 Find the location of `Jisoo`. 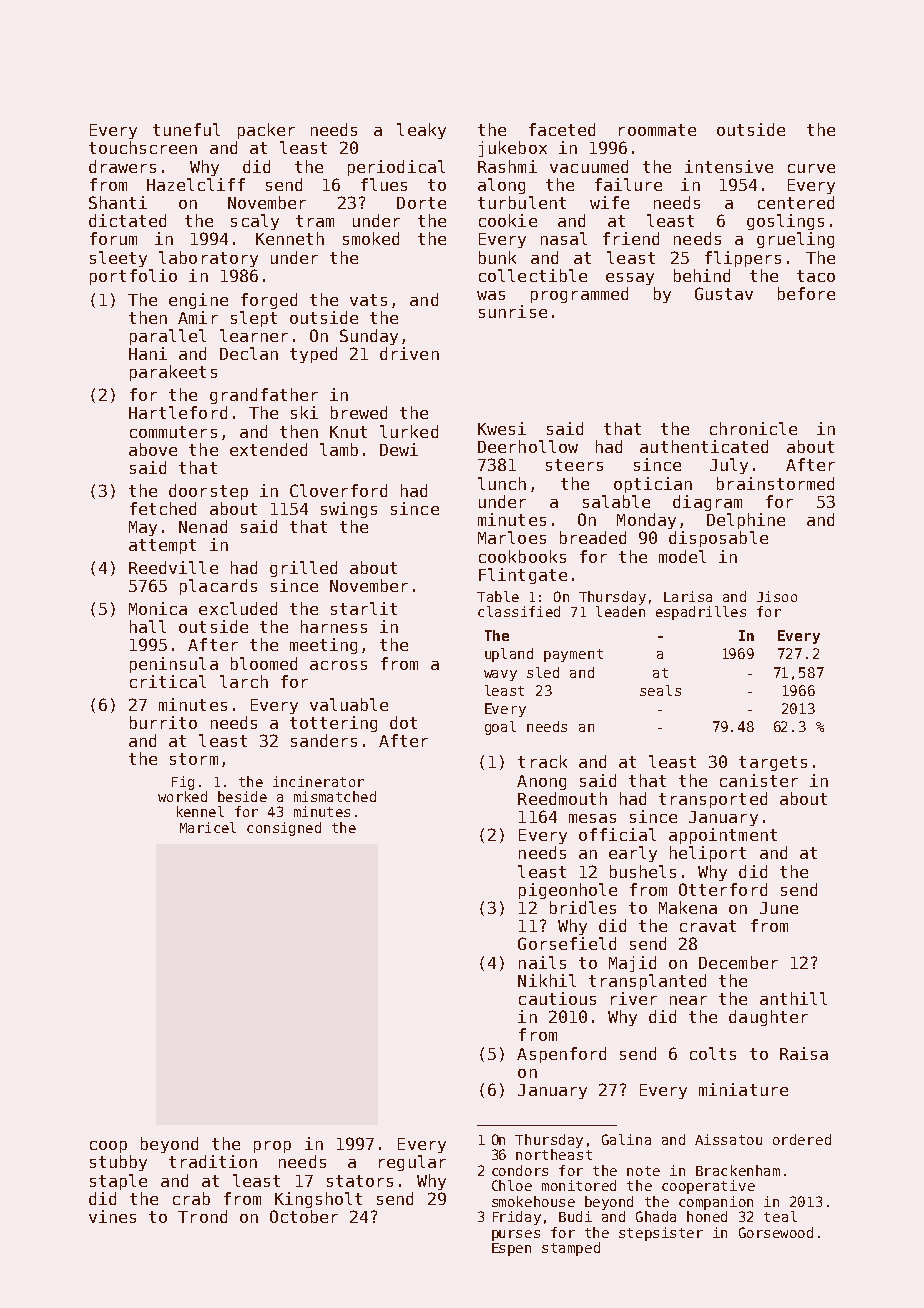

Jisoo is located at coordinates (777, 596).
